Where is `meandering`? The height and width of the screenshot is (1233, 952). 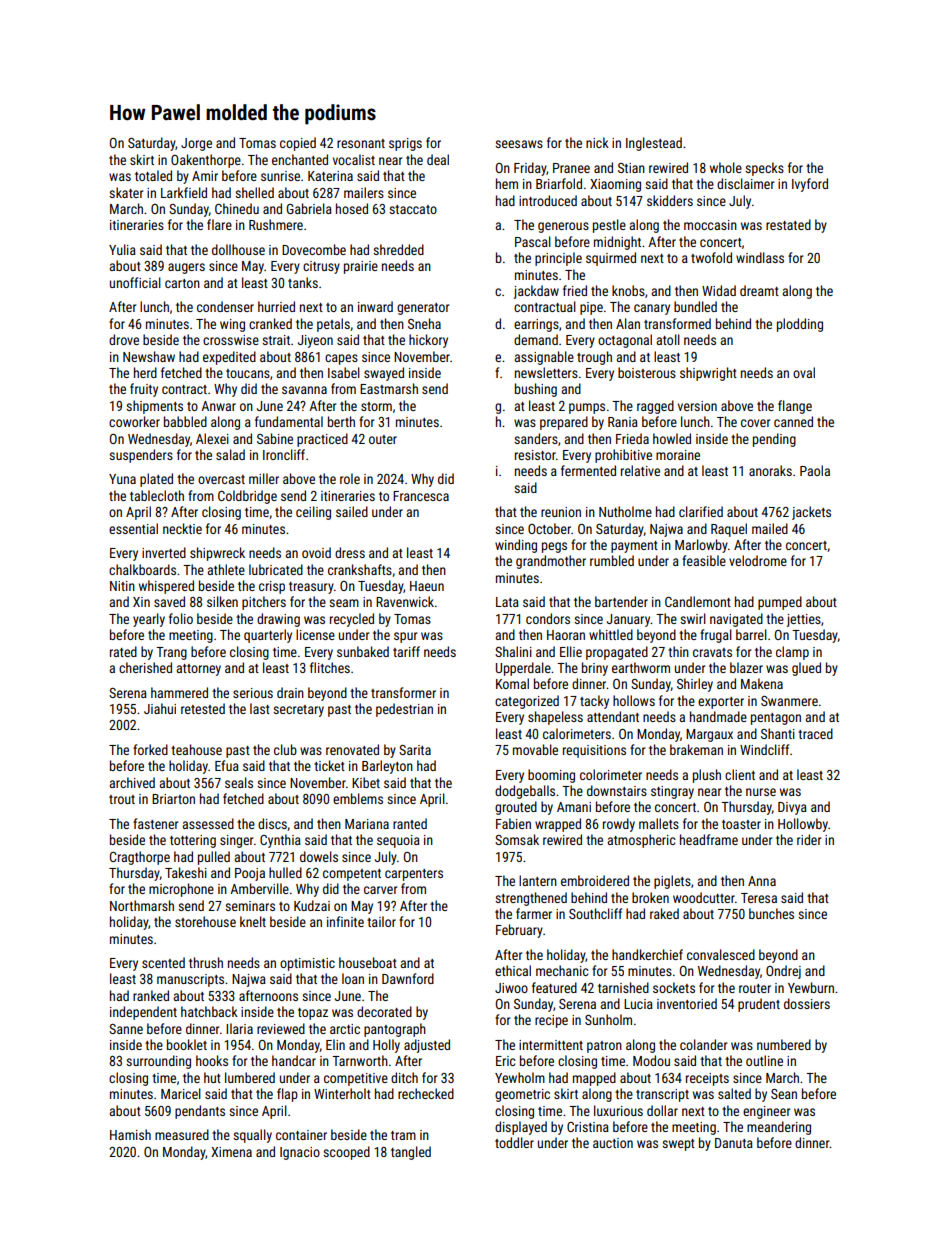
meandering is located at coordinates (779, 1128).
